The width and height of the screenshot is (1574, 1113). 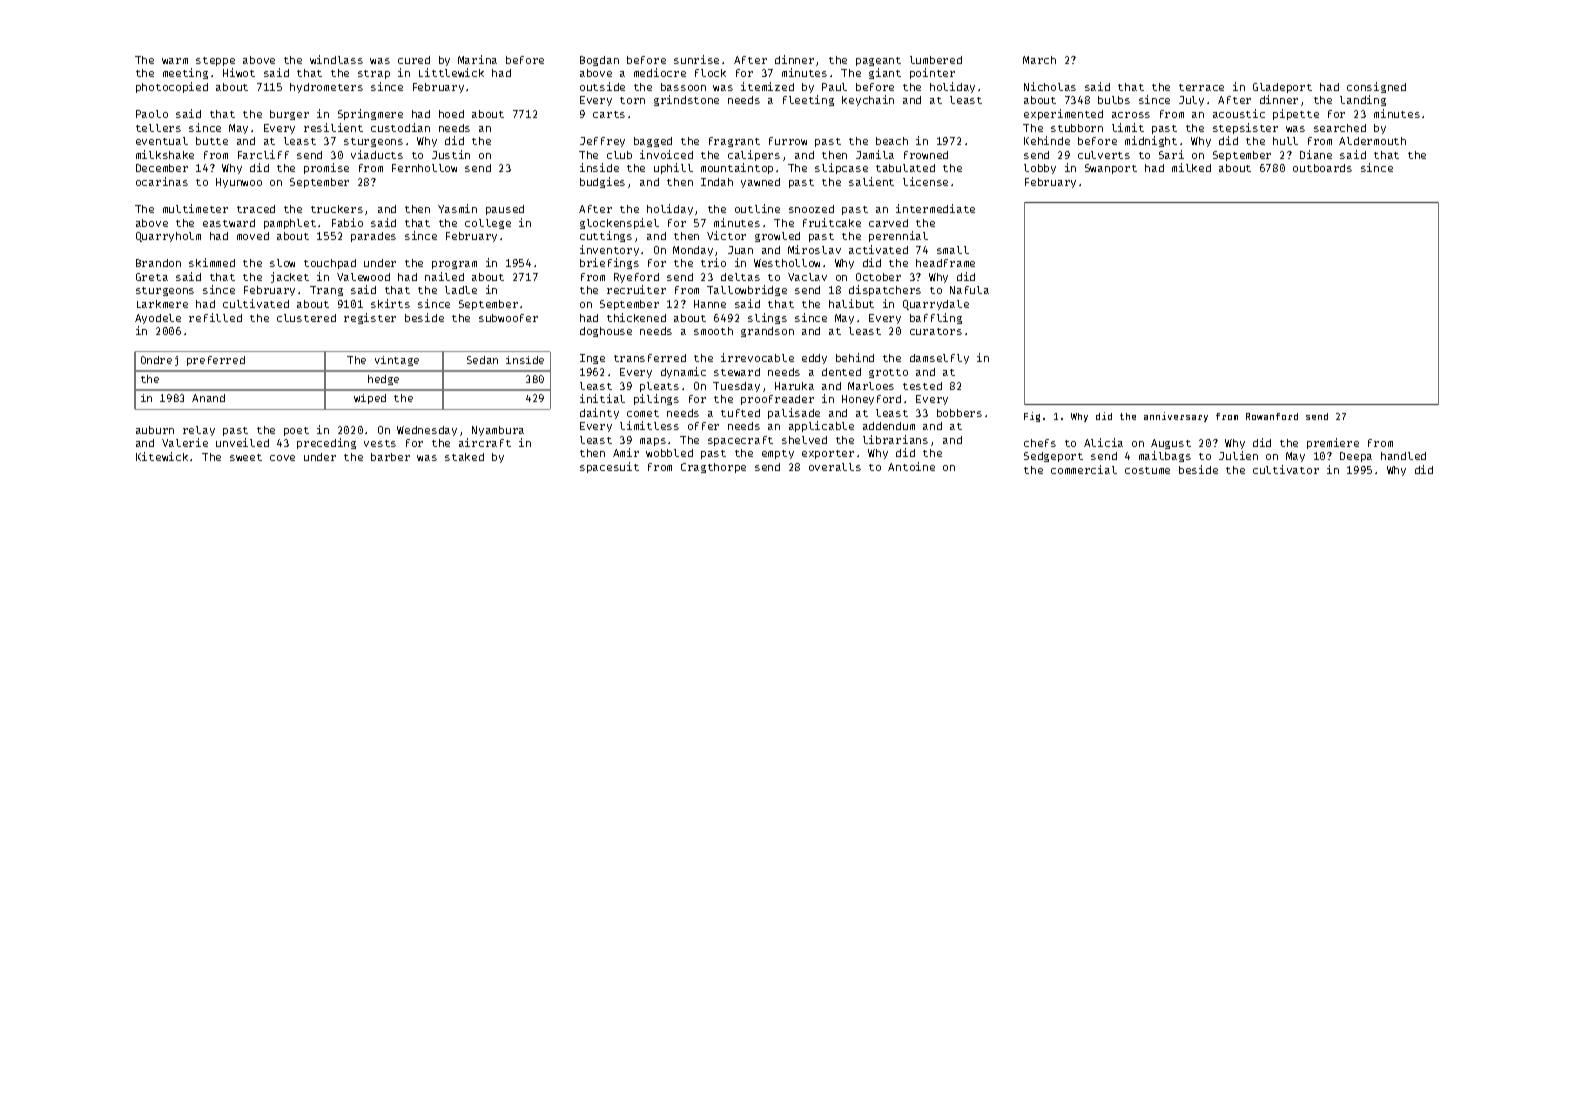 I want to click on traced, so click(x=256, y=209).
